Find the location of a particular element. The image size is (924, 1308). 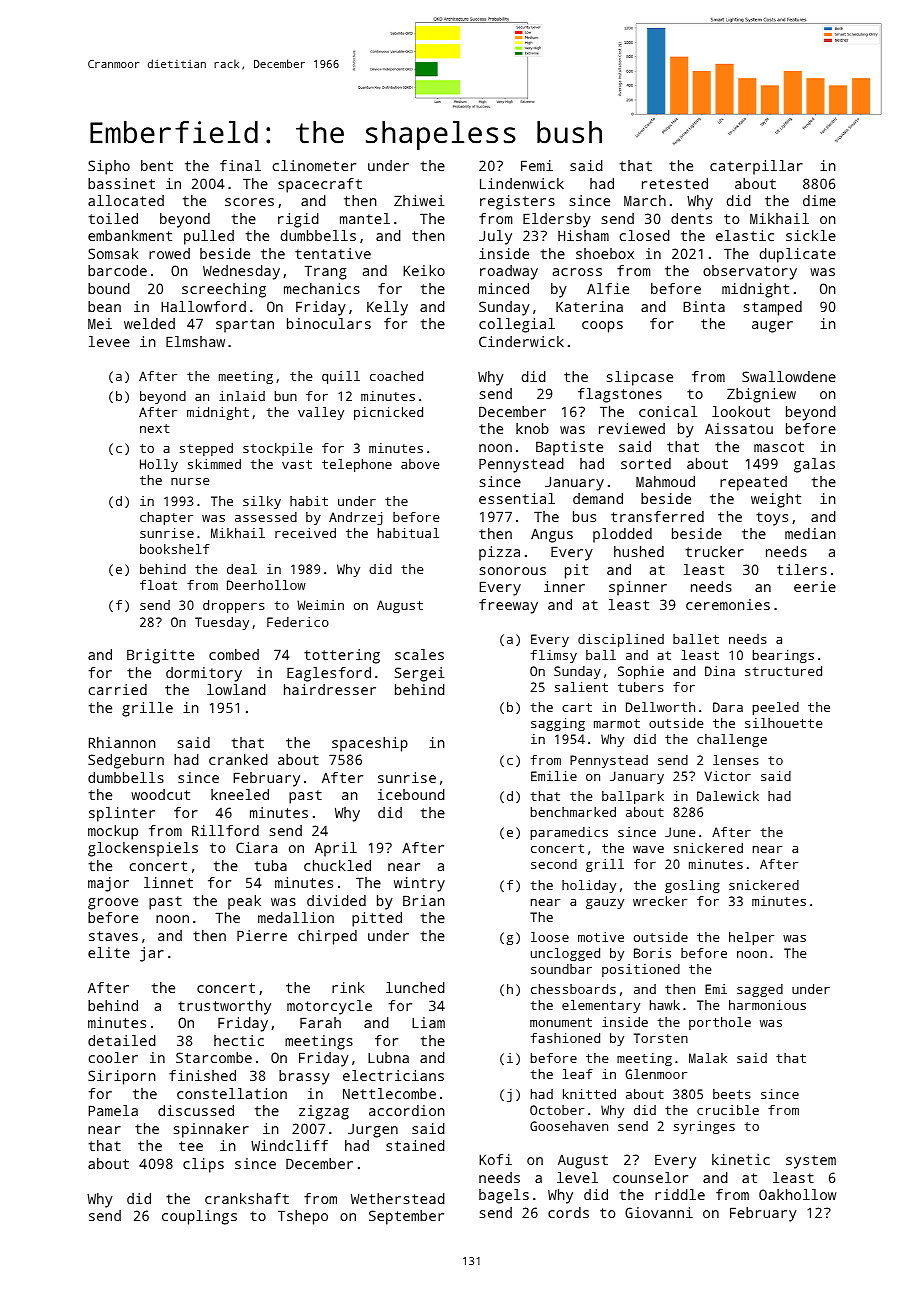

spacecraft is located at coordinates (320, 185).
